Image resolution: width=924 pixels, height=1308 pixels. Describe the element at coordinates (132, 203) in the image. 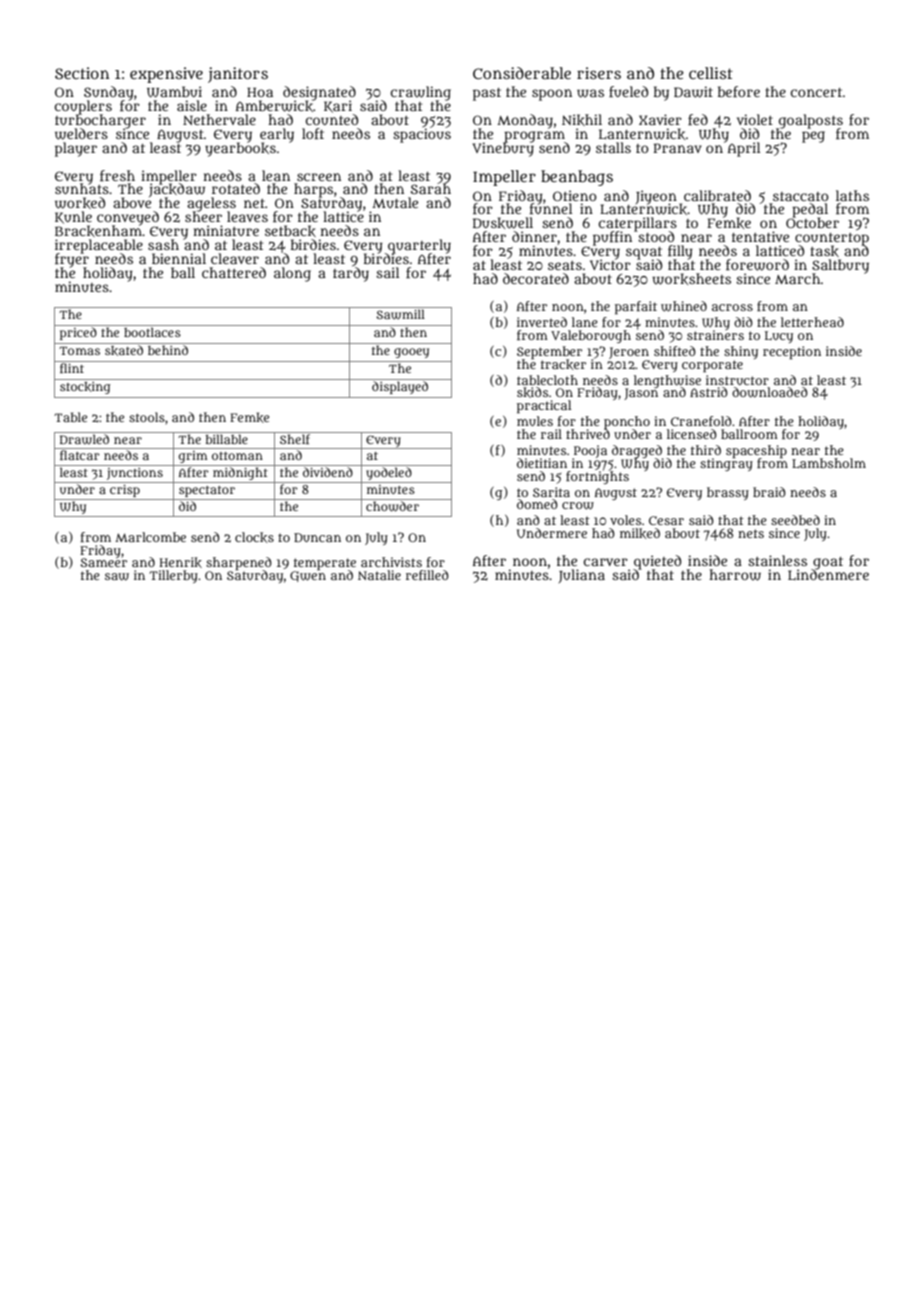

I see `above` at that location.
